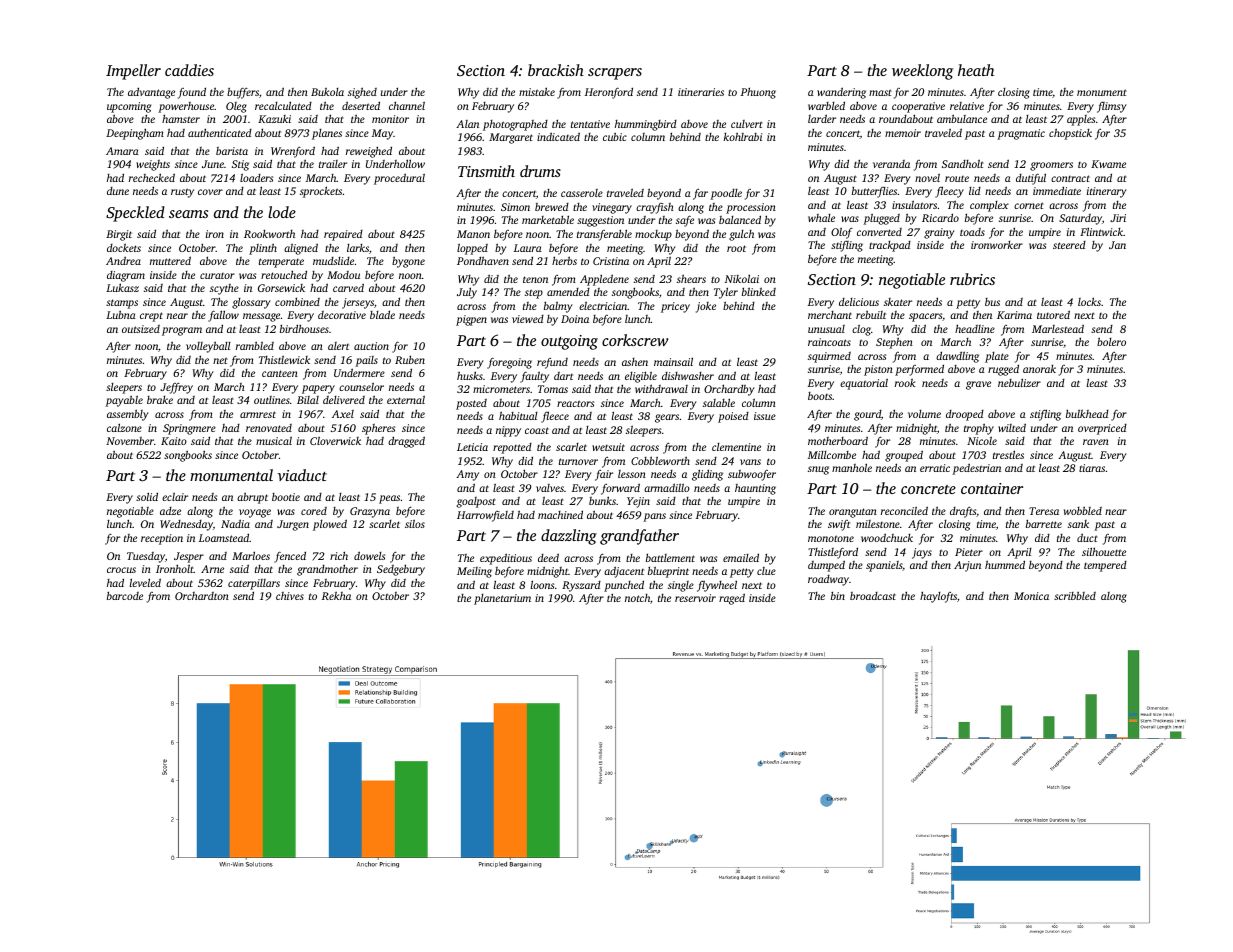  I want to click on woodchuck, so click(887, 537).
